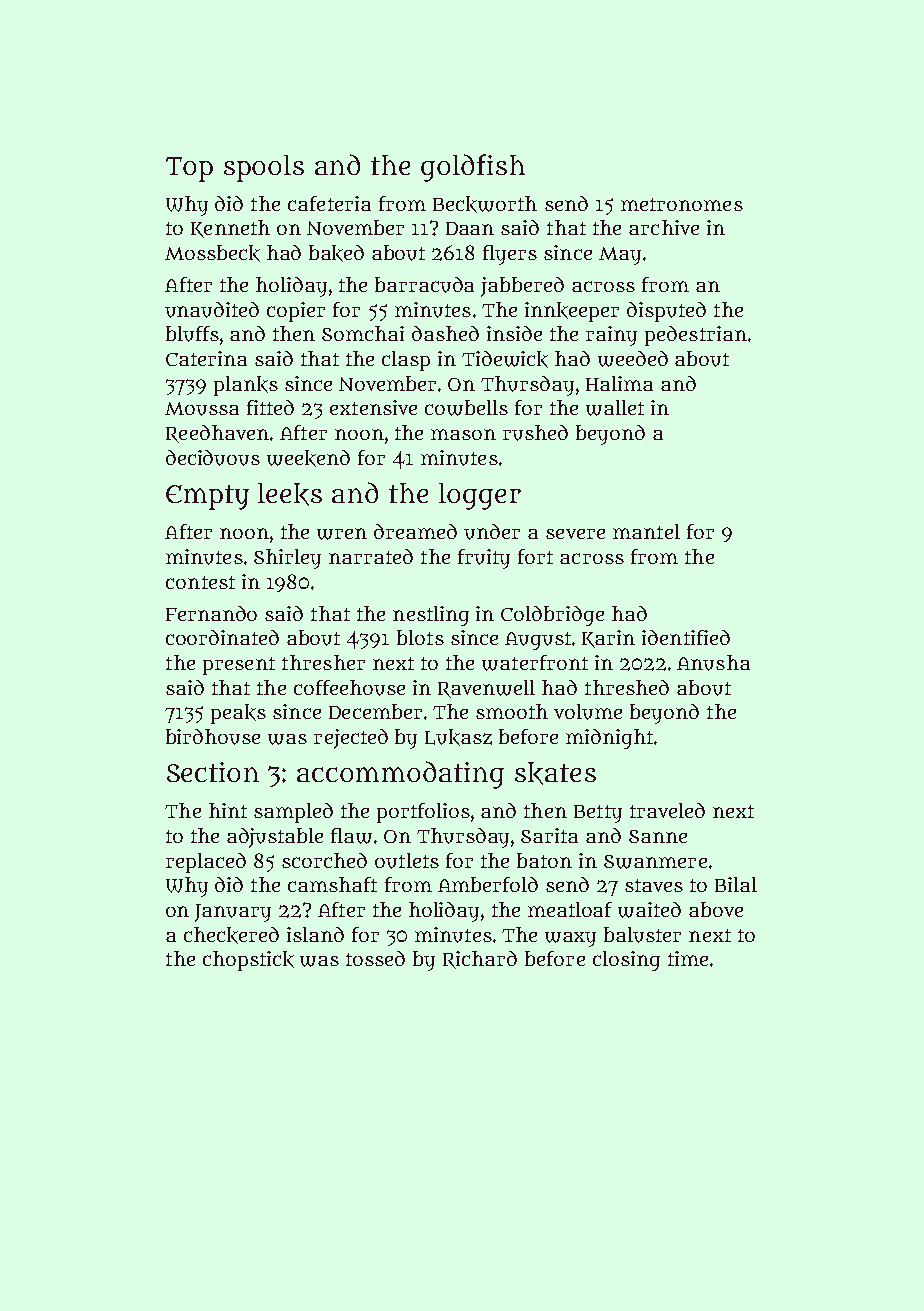 This document has height=1311, width=924. What do you see at coordinates (666, 312) in the document?
I see `disputed` at bounding box center [666, 312].
